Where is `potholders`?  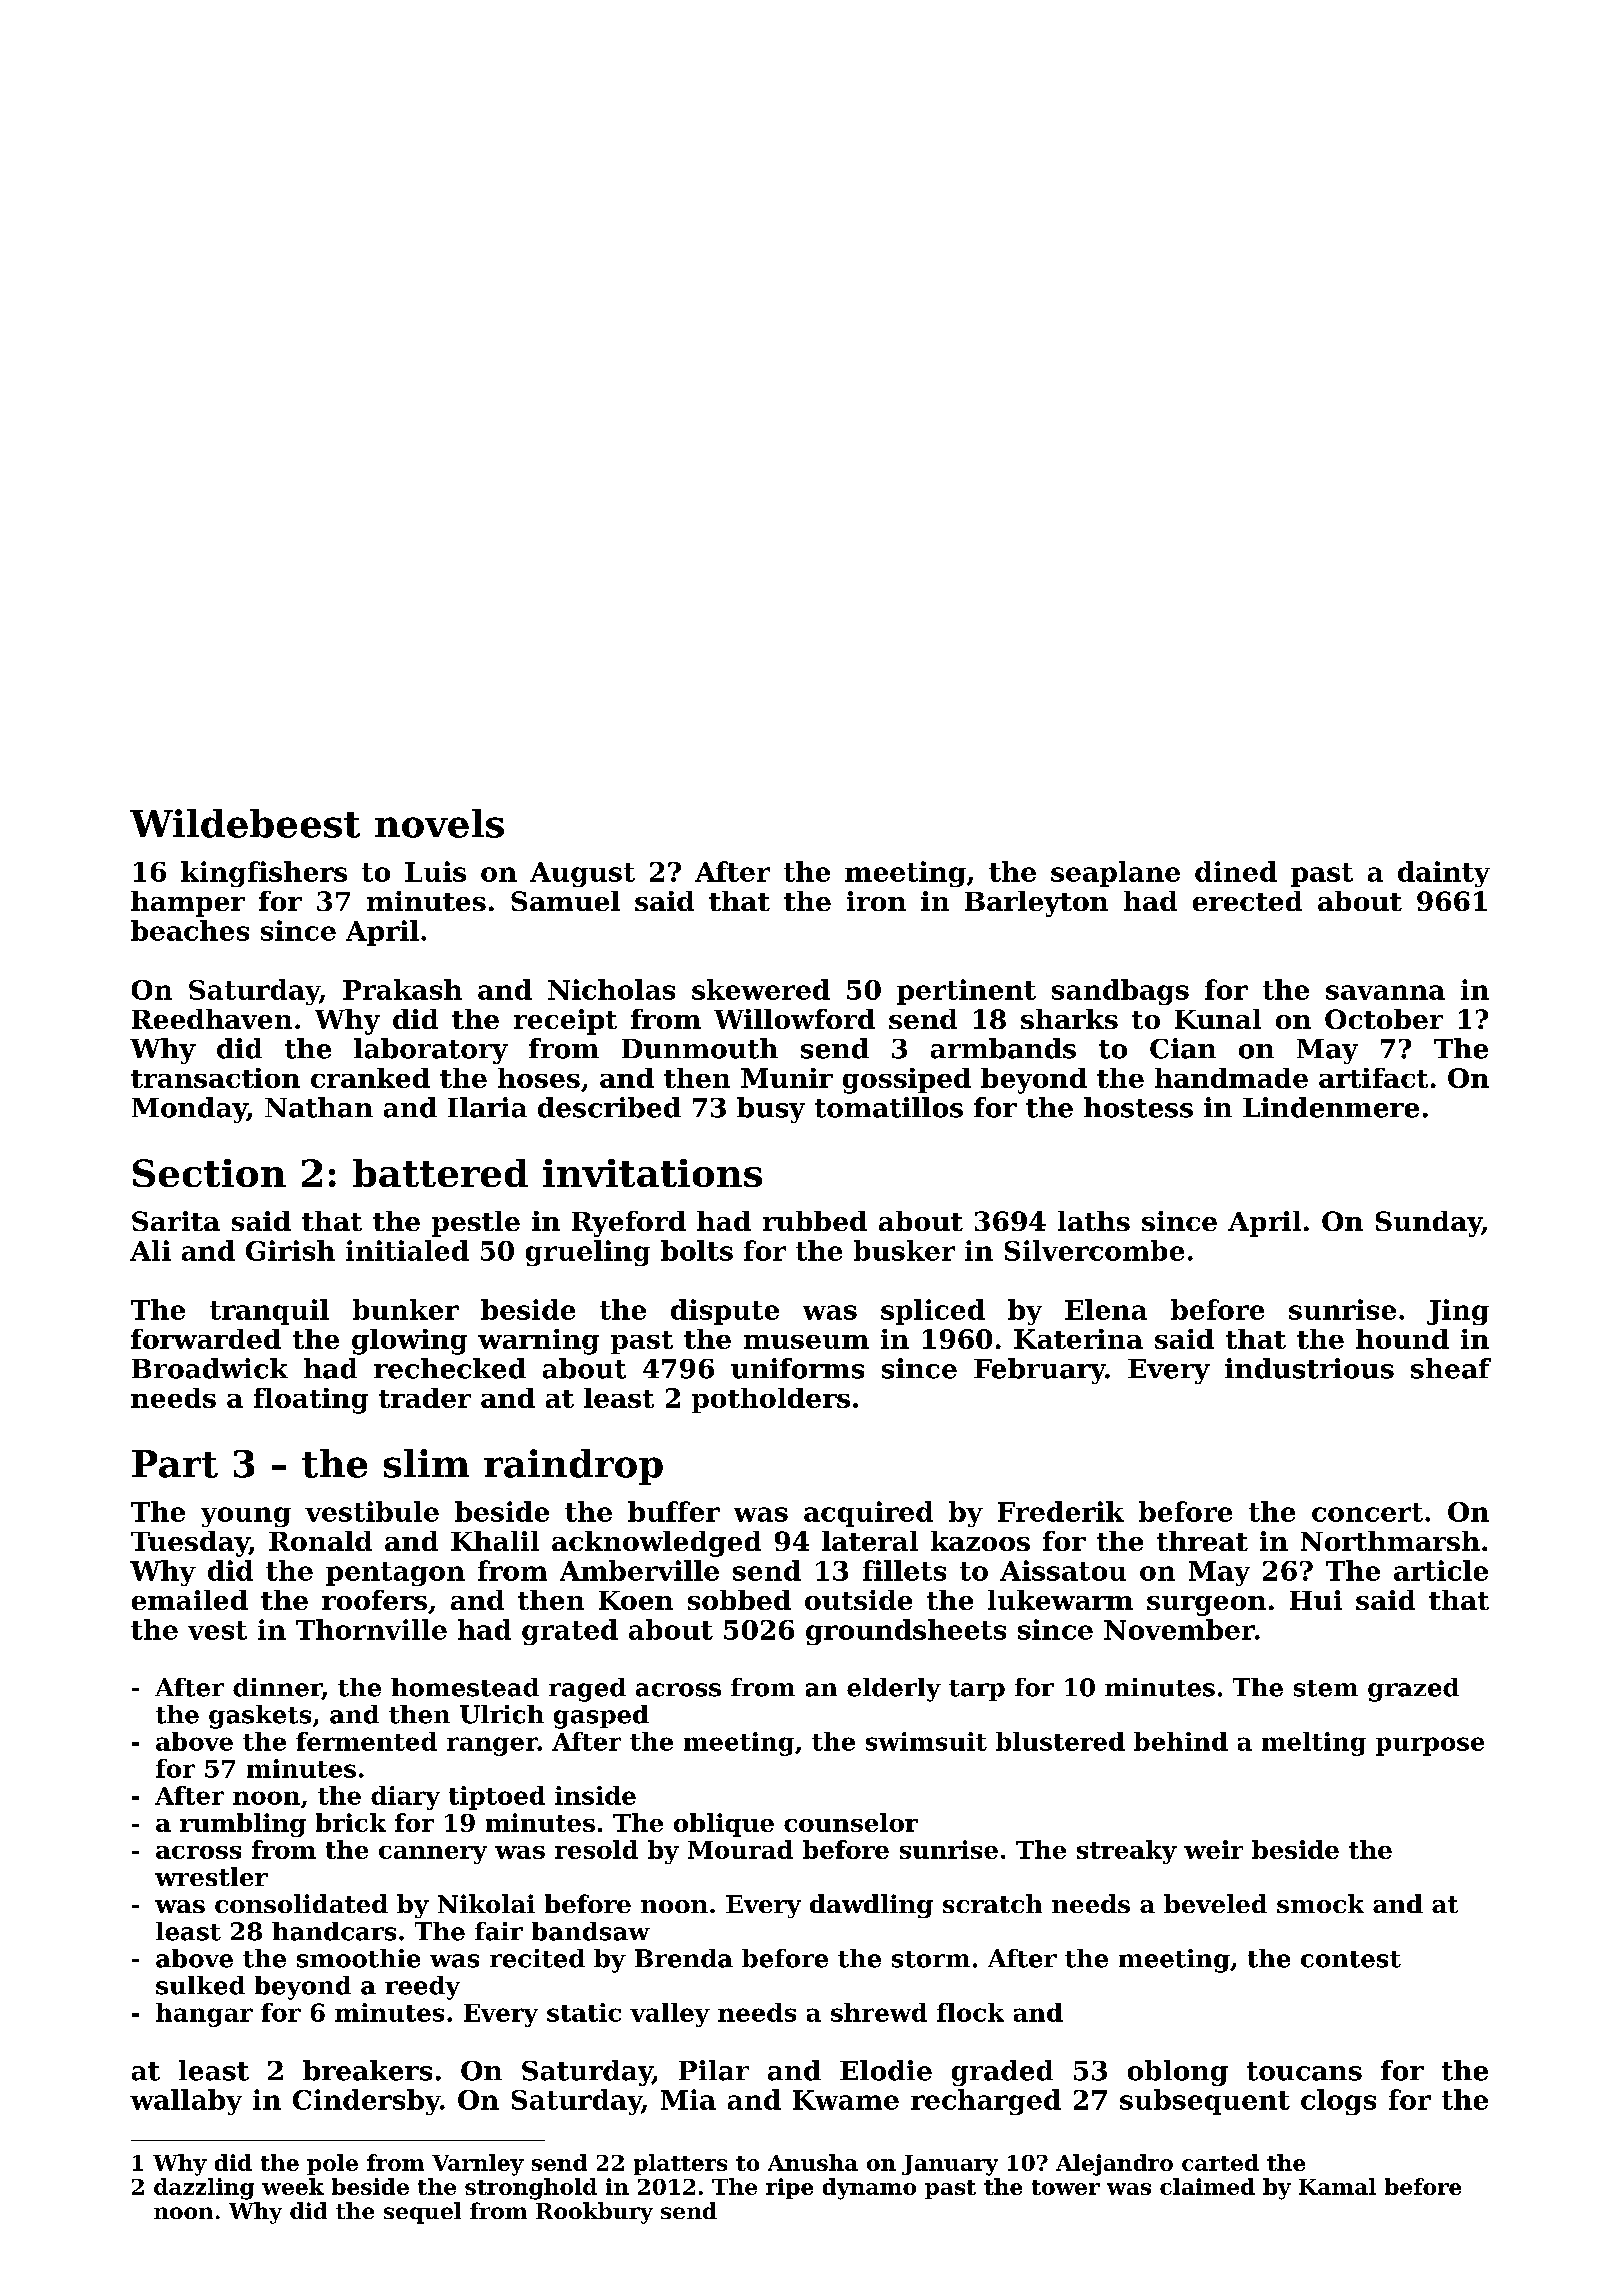 potholders is located at coordinates (771, 1400).
